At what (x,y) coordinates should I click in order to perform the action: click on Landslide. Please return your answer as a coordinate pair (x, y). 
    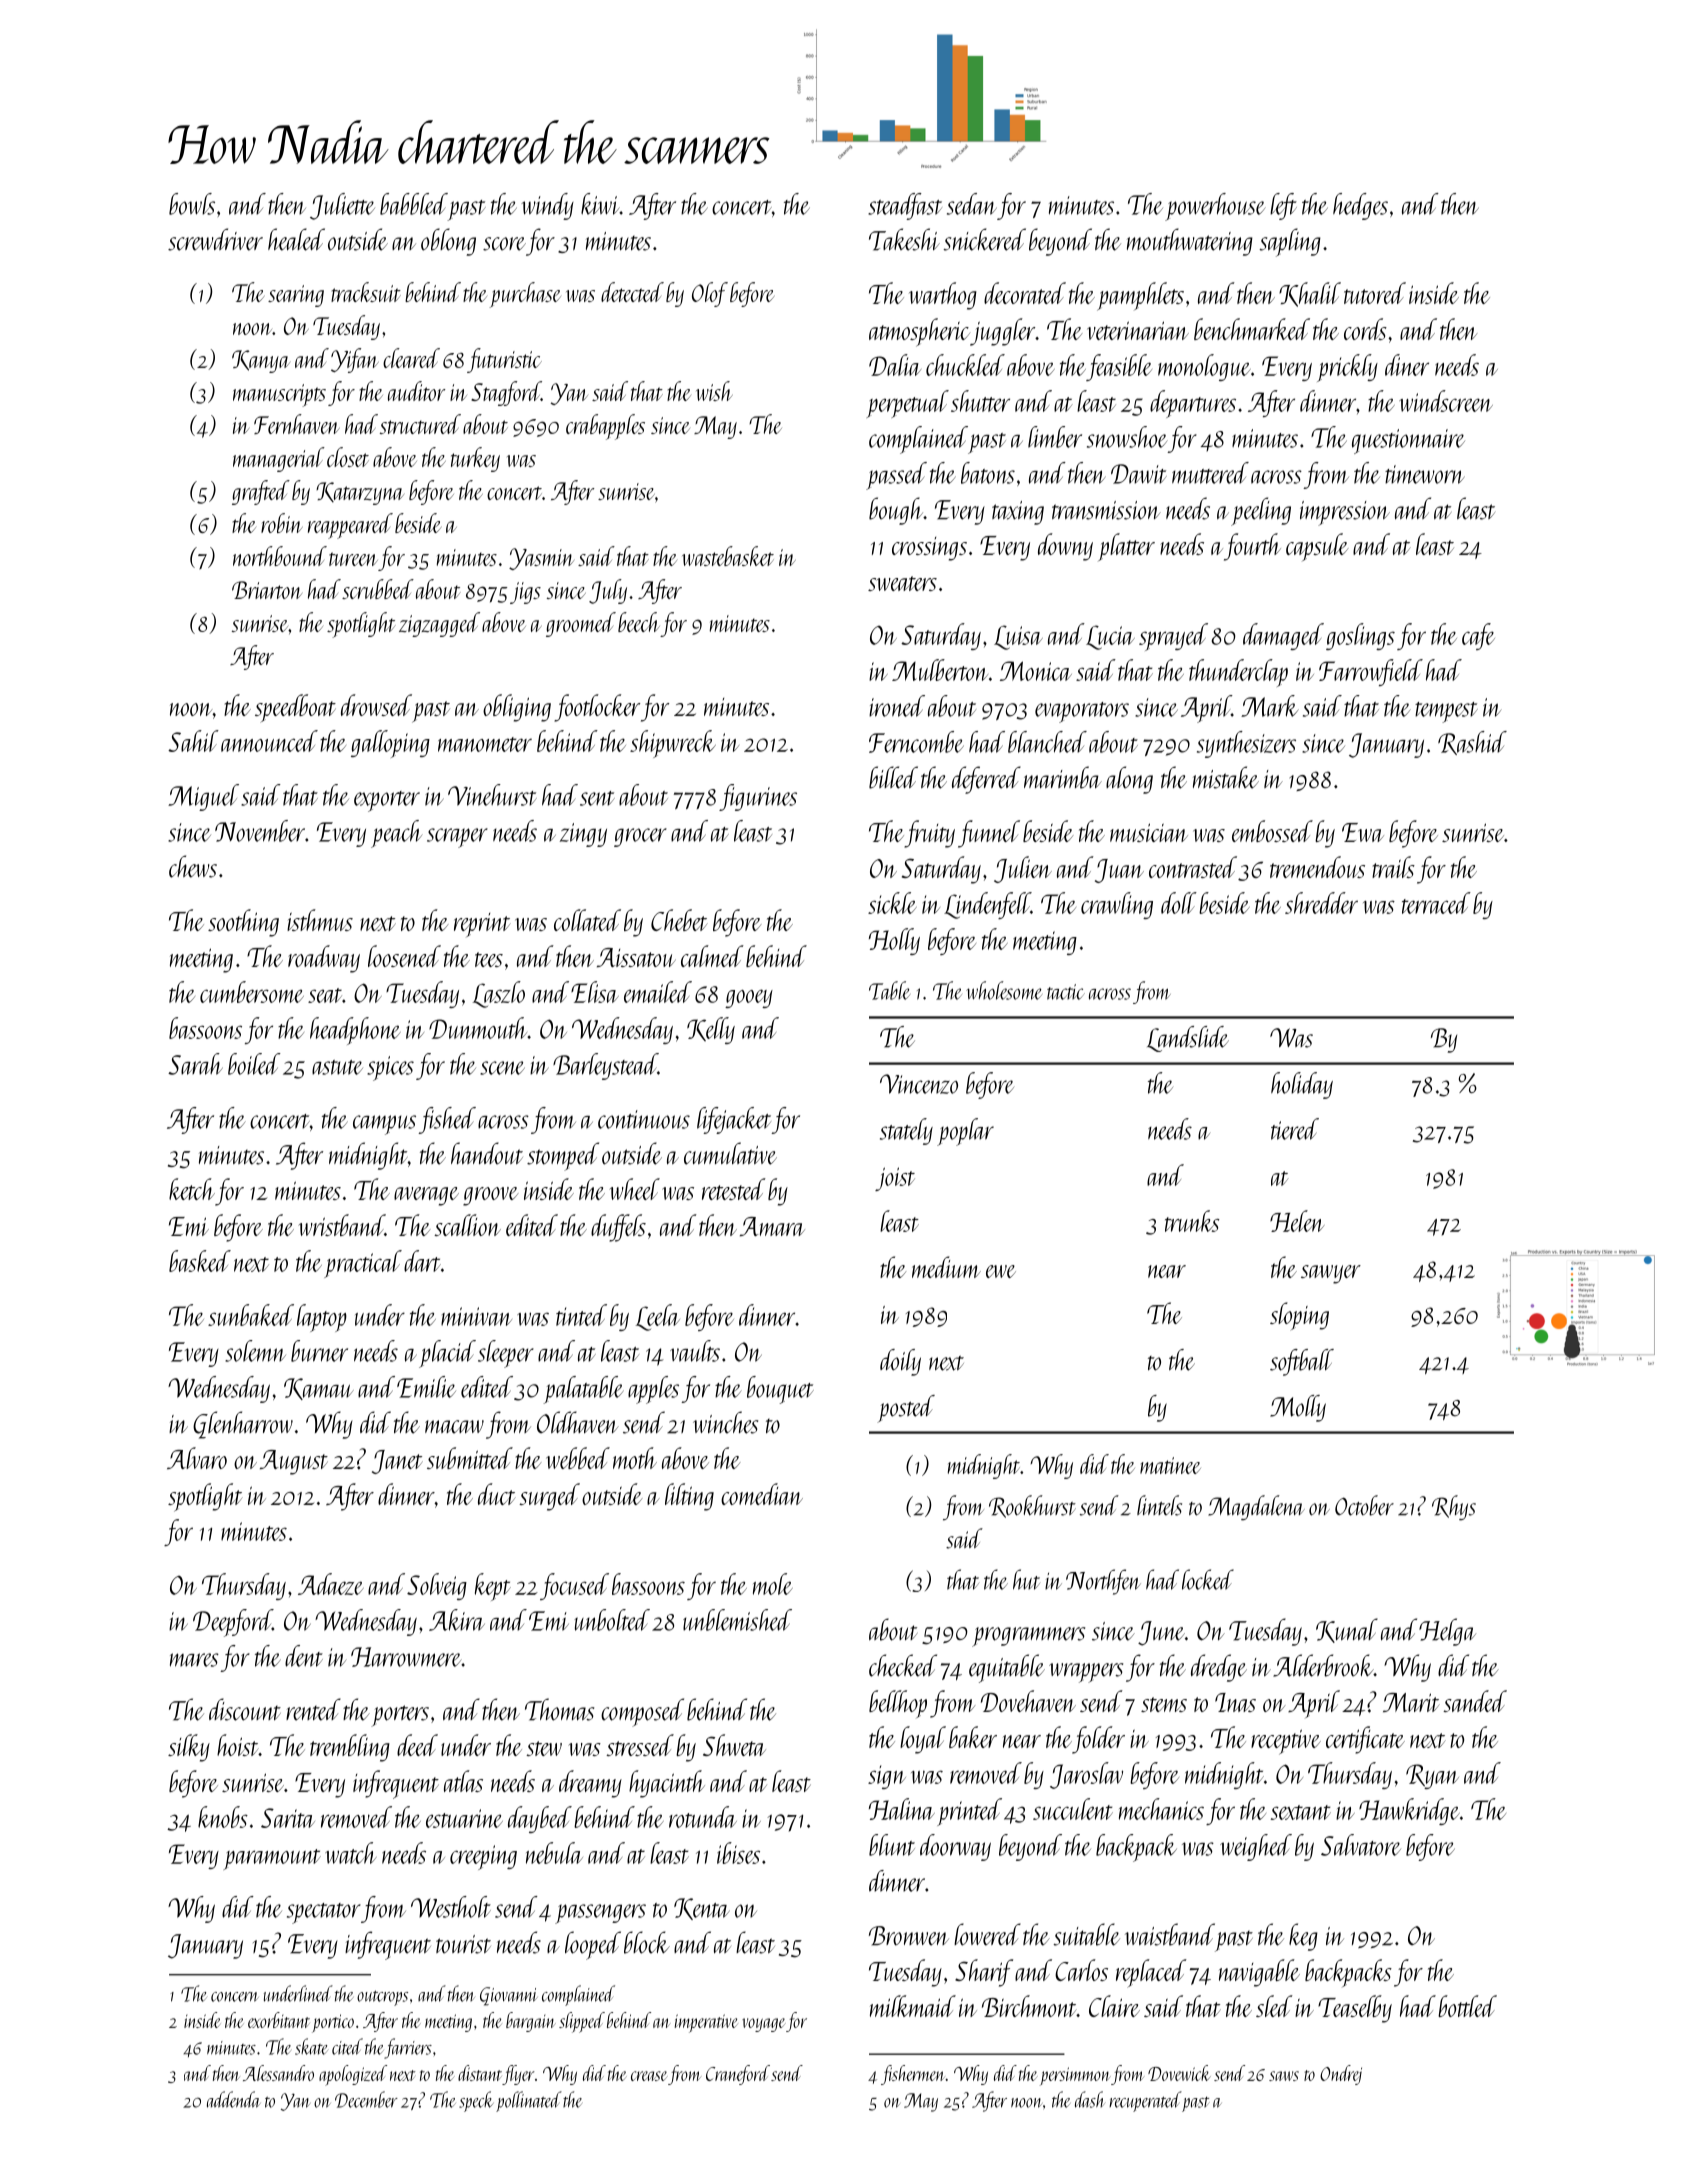
    Looking at the image, I should click on (1188, 1039).
